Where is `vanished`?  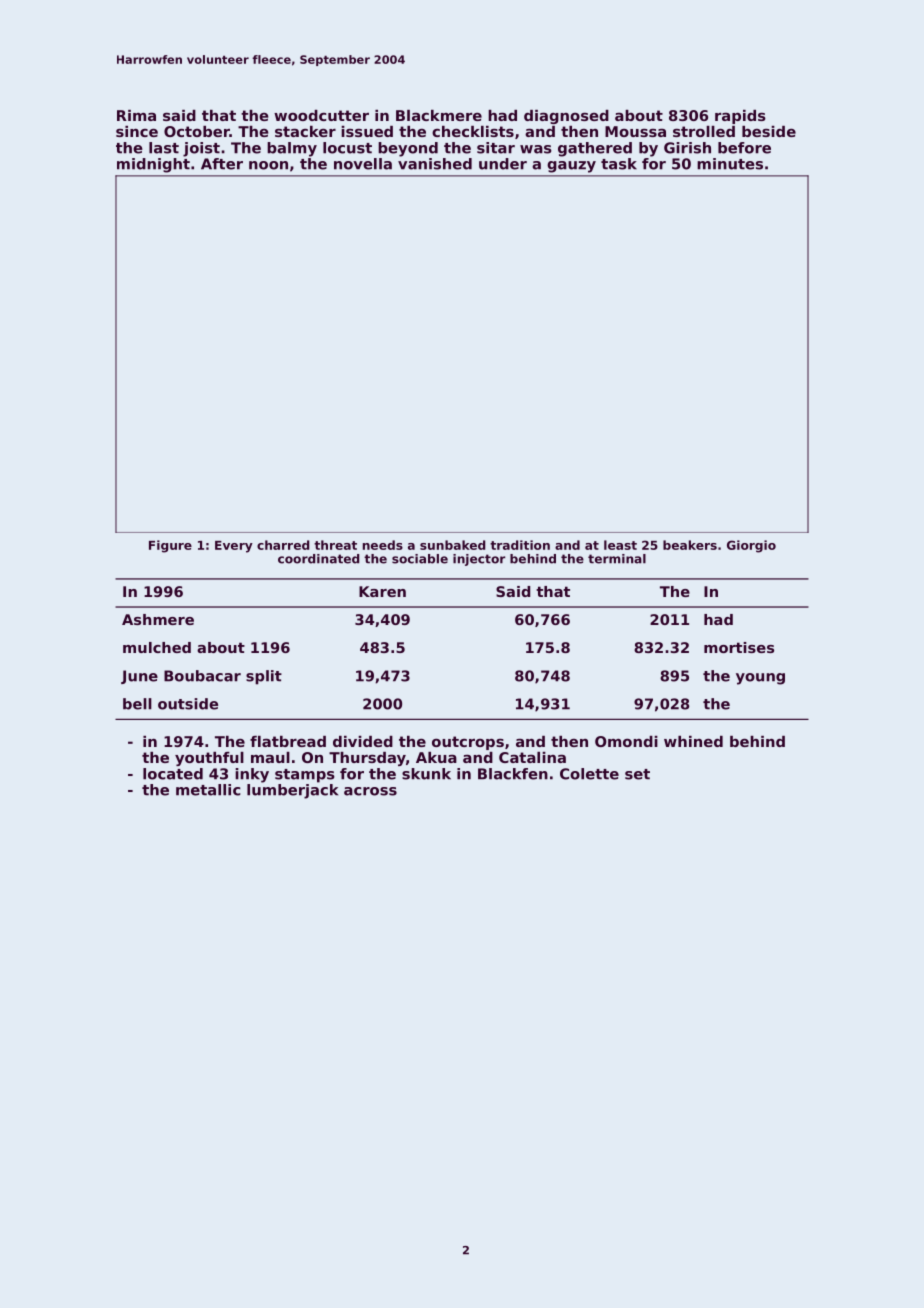
vanished is located at coordinates (435, 164).
